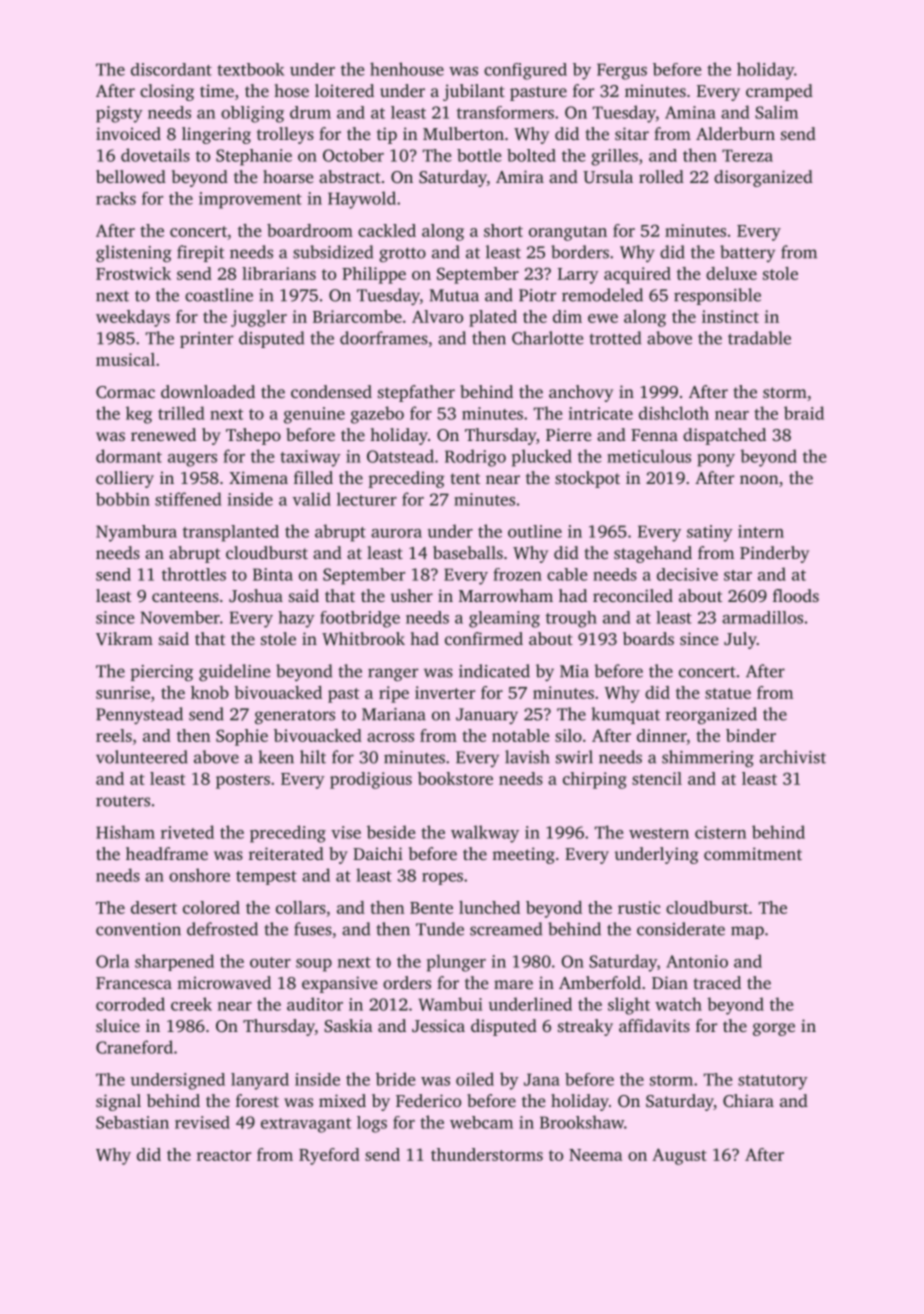 The width and height of the document is (924, 1314). What do you see at coordinates (171, 69) in the document?
I see `discordant` at bounding box center [171, 69].
